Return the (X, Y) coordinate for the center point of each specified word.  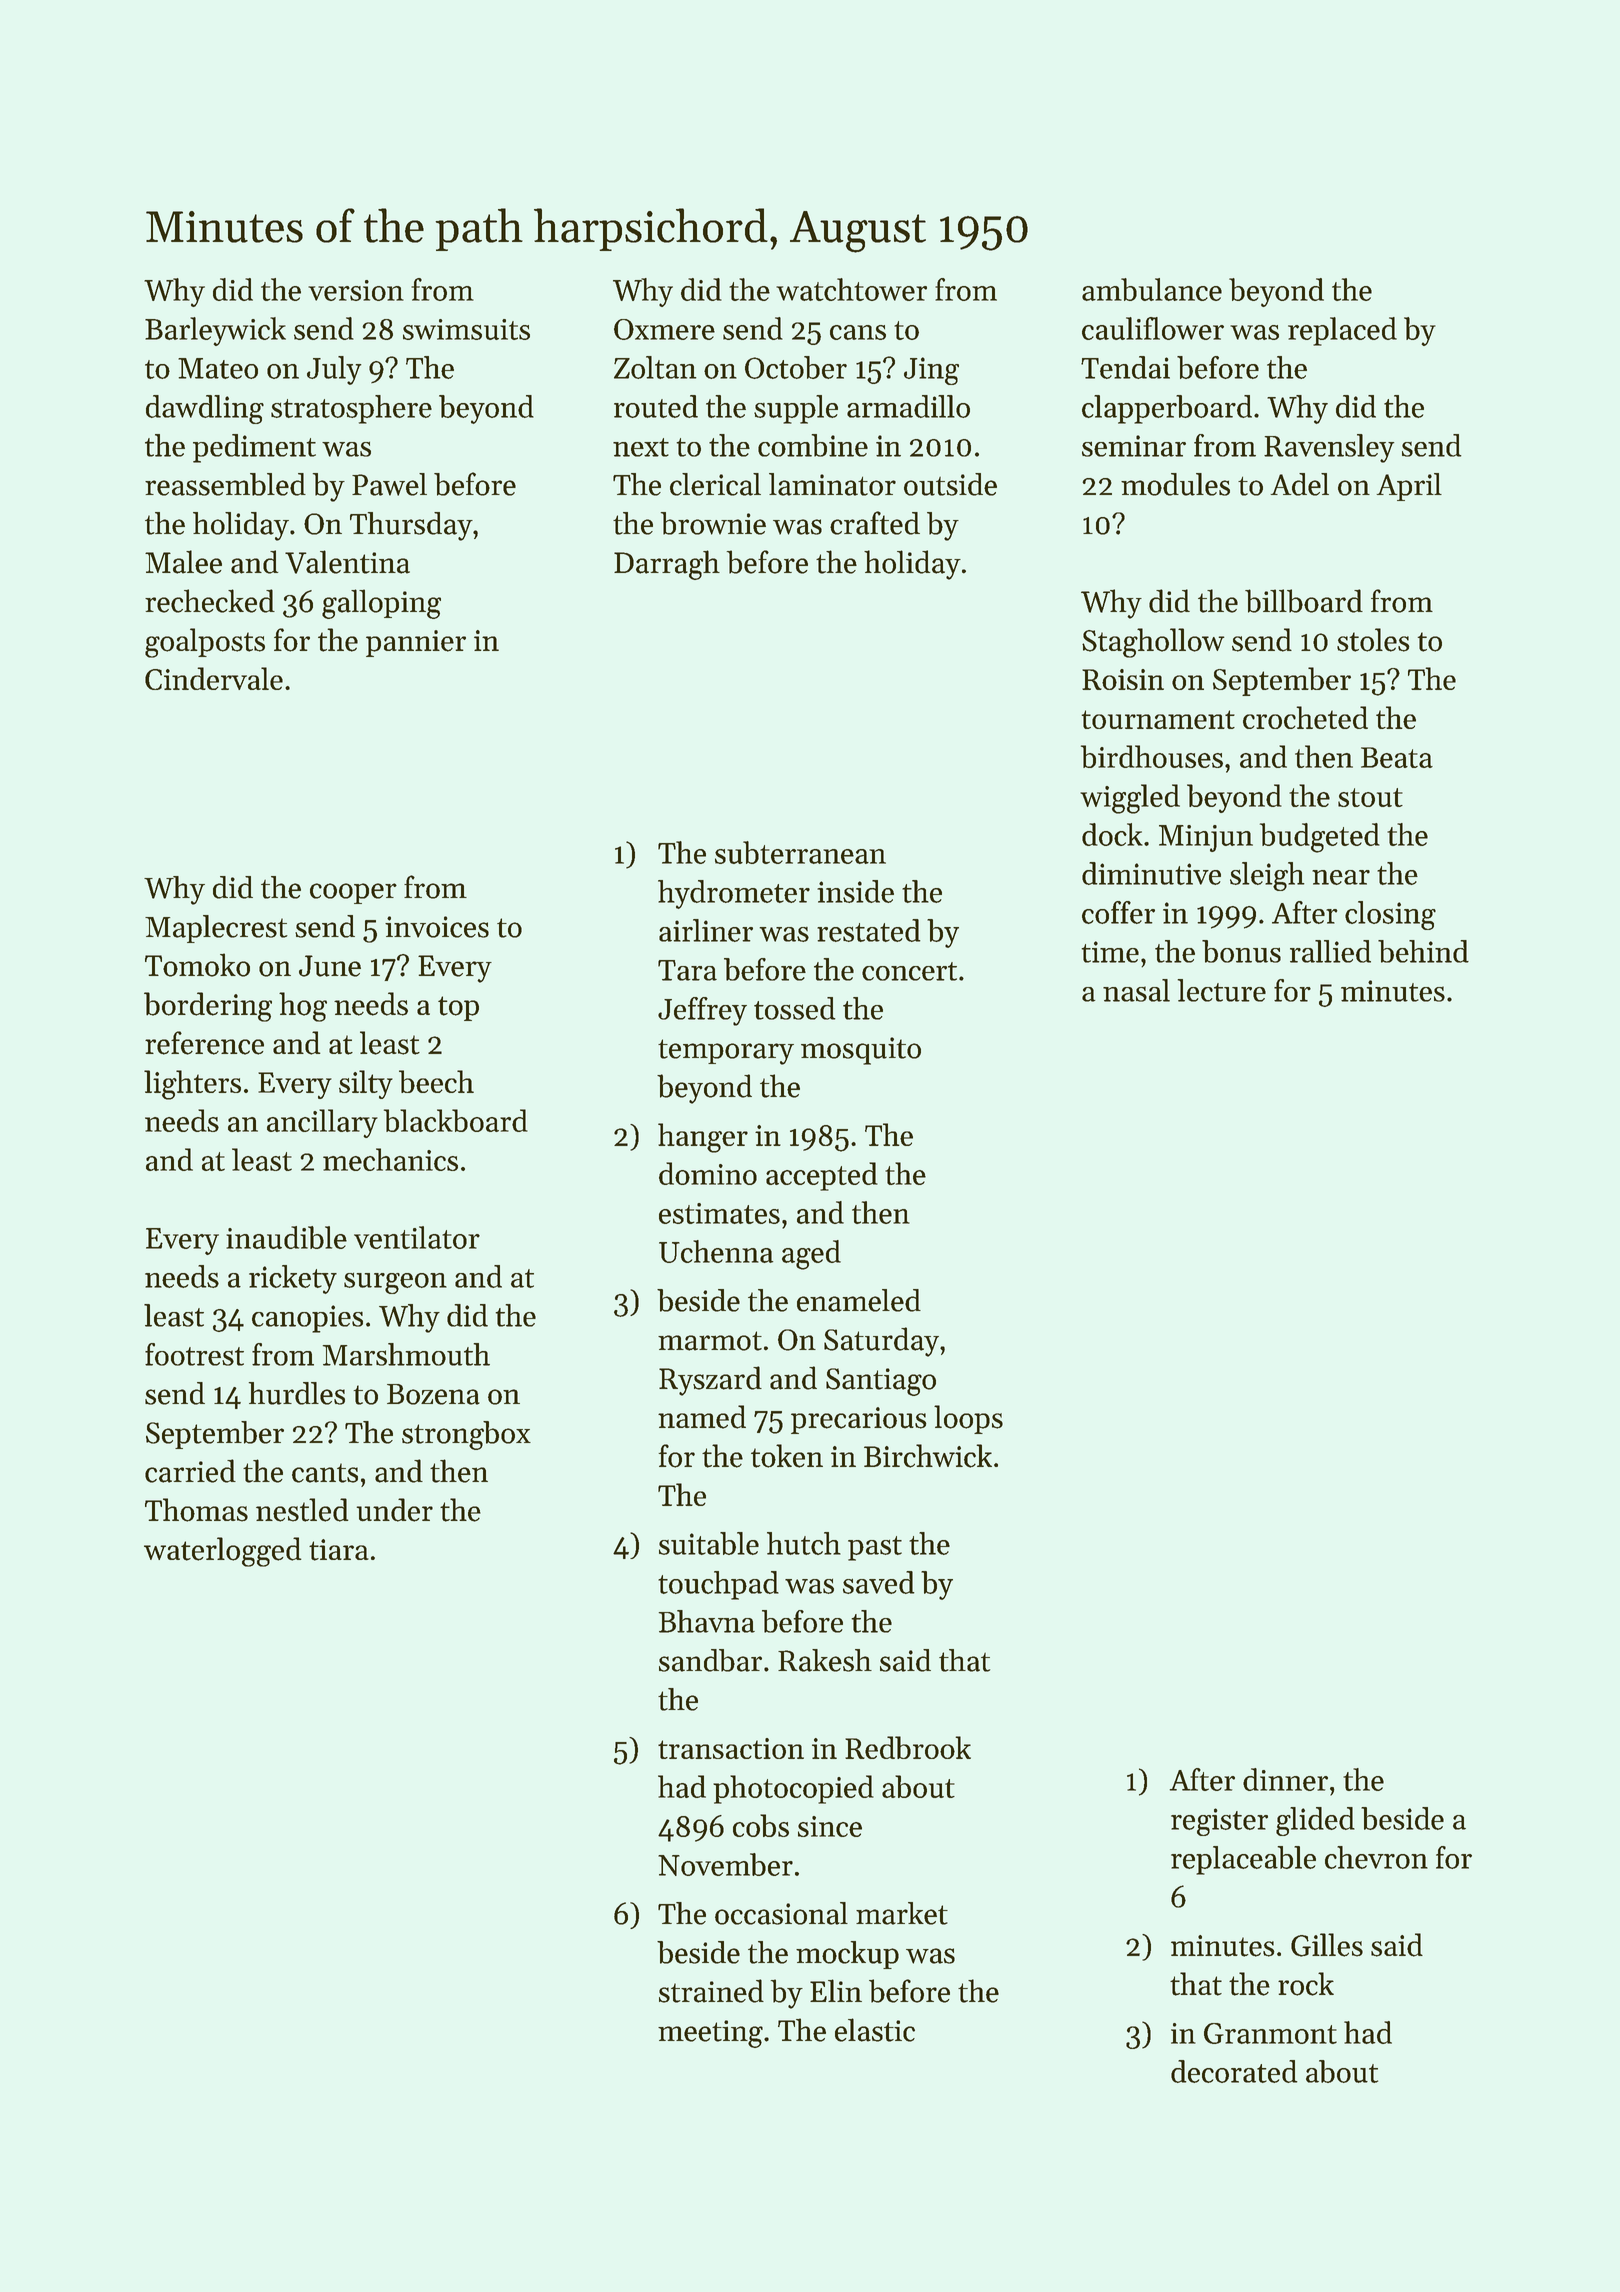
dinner (1285, 1779)
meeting (710, 2034)
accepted (822, 1176)
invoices (437, 927)
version (356, 290)
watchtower (851, 289)
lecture (1221, 990)
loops (968, 1419)
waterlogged (223, 1552)
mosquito (861, 1051)
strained (711, 1991)
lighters (192, 1085)
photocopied (793, 1789)
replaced (1342, 331)
